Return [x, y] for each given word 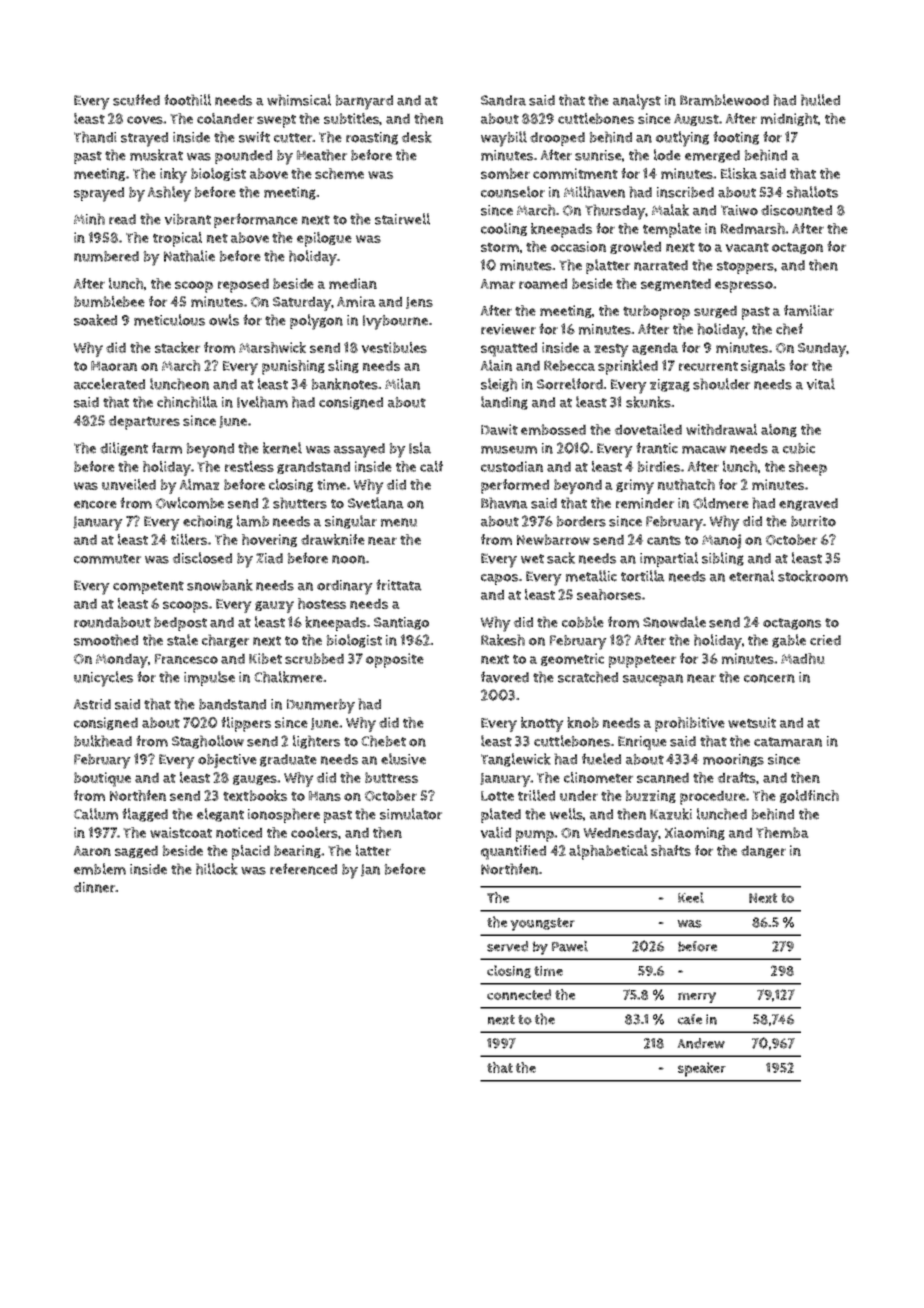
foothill [187, 100]
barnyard [364, 102]
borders [581, 521]
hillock [217, 869]
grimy [635, 486]
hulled [820, 100]
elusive [403, 759]
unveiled [129, 484]
